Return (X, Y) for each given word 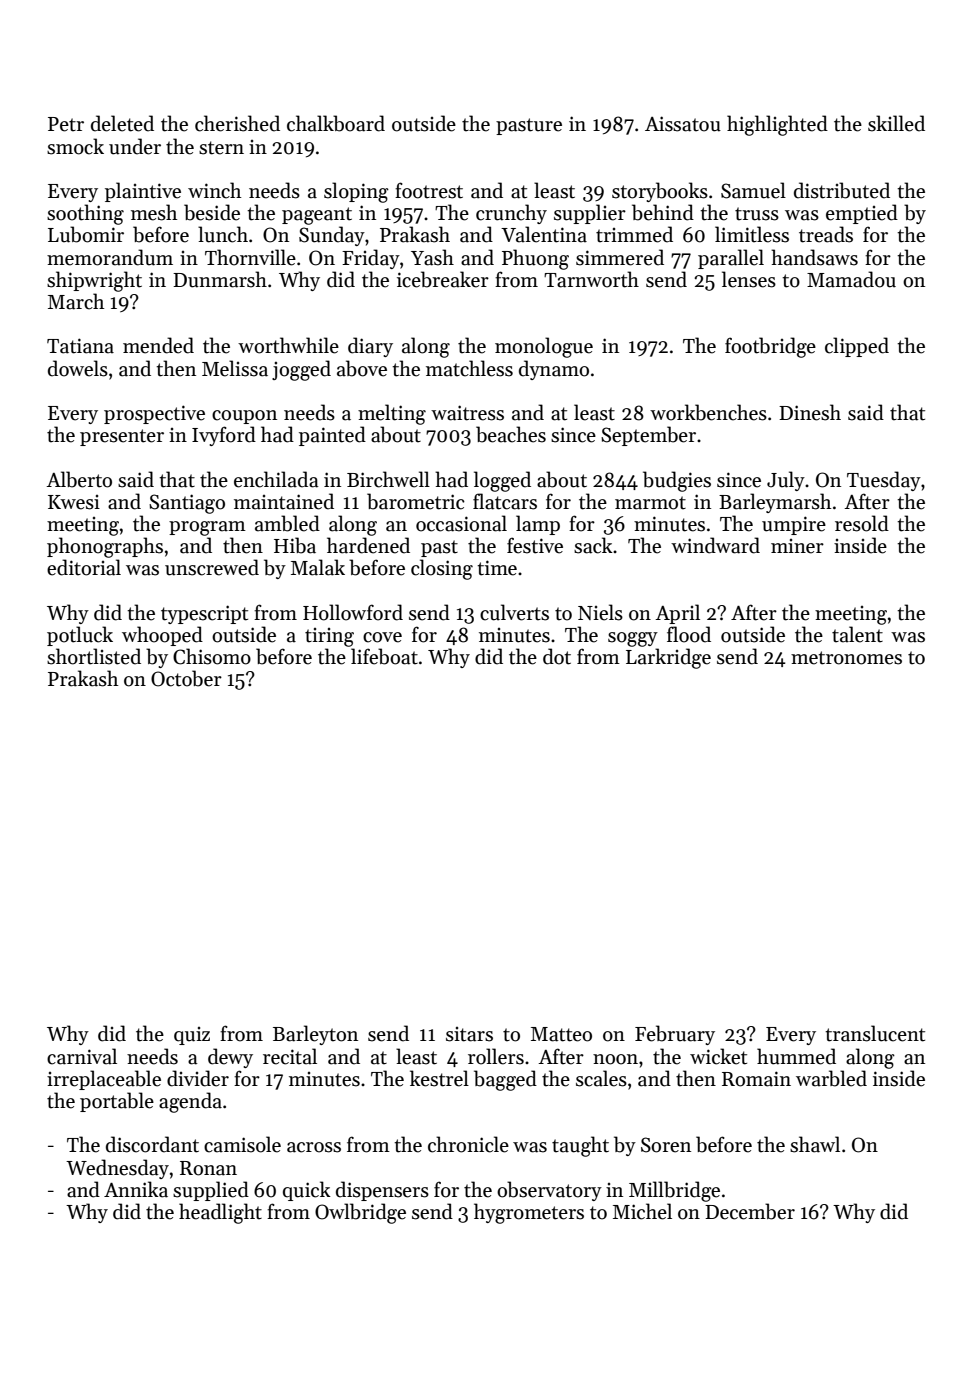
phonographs (105, 547)
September (648, 436)
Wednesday (117, 1169)
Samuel (753, 190)
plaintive (143, 192)
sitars (469, 1034)
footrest (429, 190)
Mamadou (851, 279)
